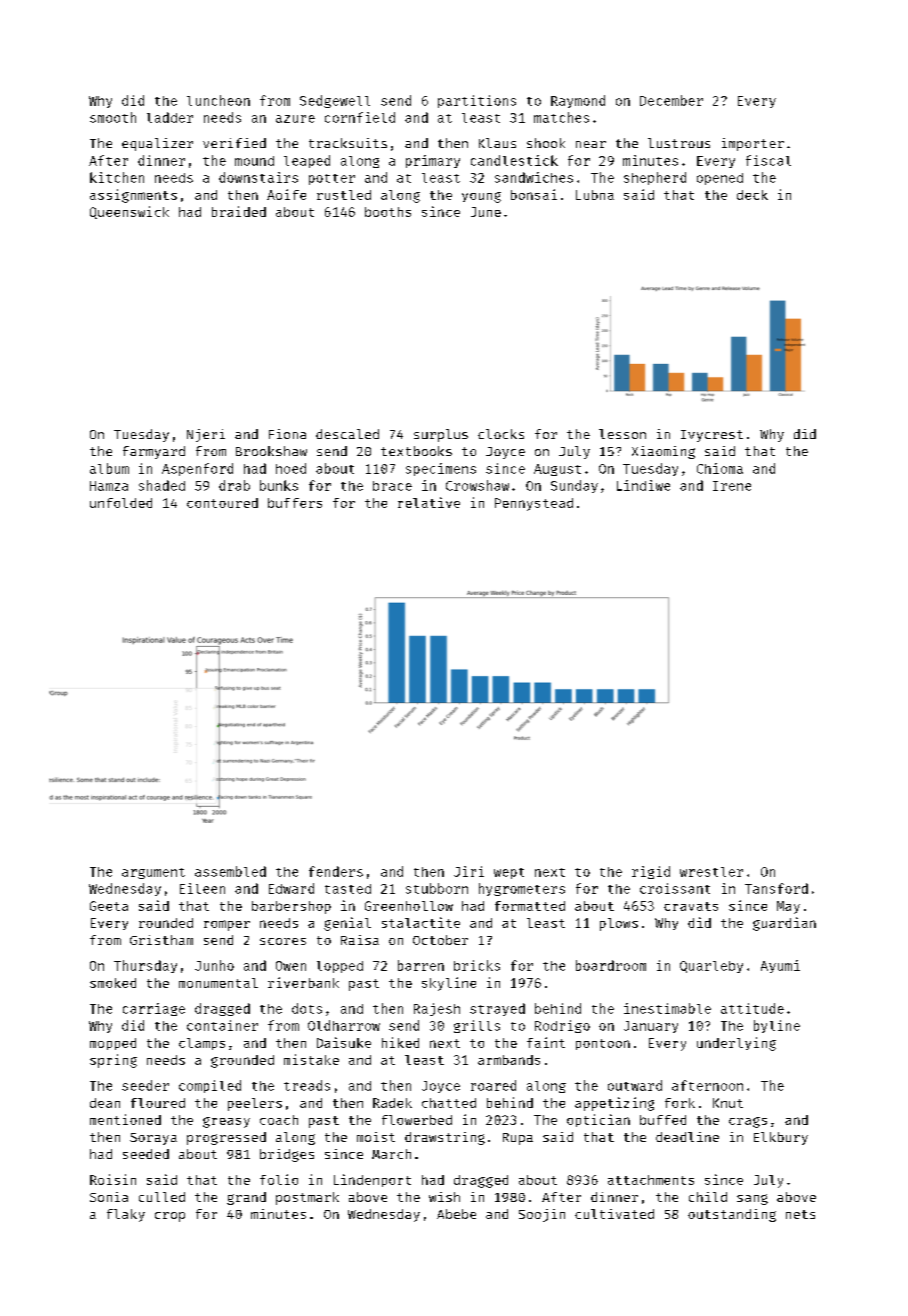 The image size is (908, 1316). I want to click on Soojin, so click(542, 1215).
